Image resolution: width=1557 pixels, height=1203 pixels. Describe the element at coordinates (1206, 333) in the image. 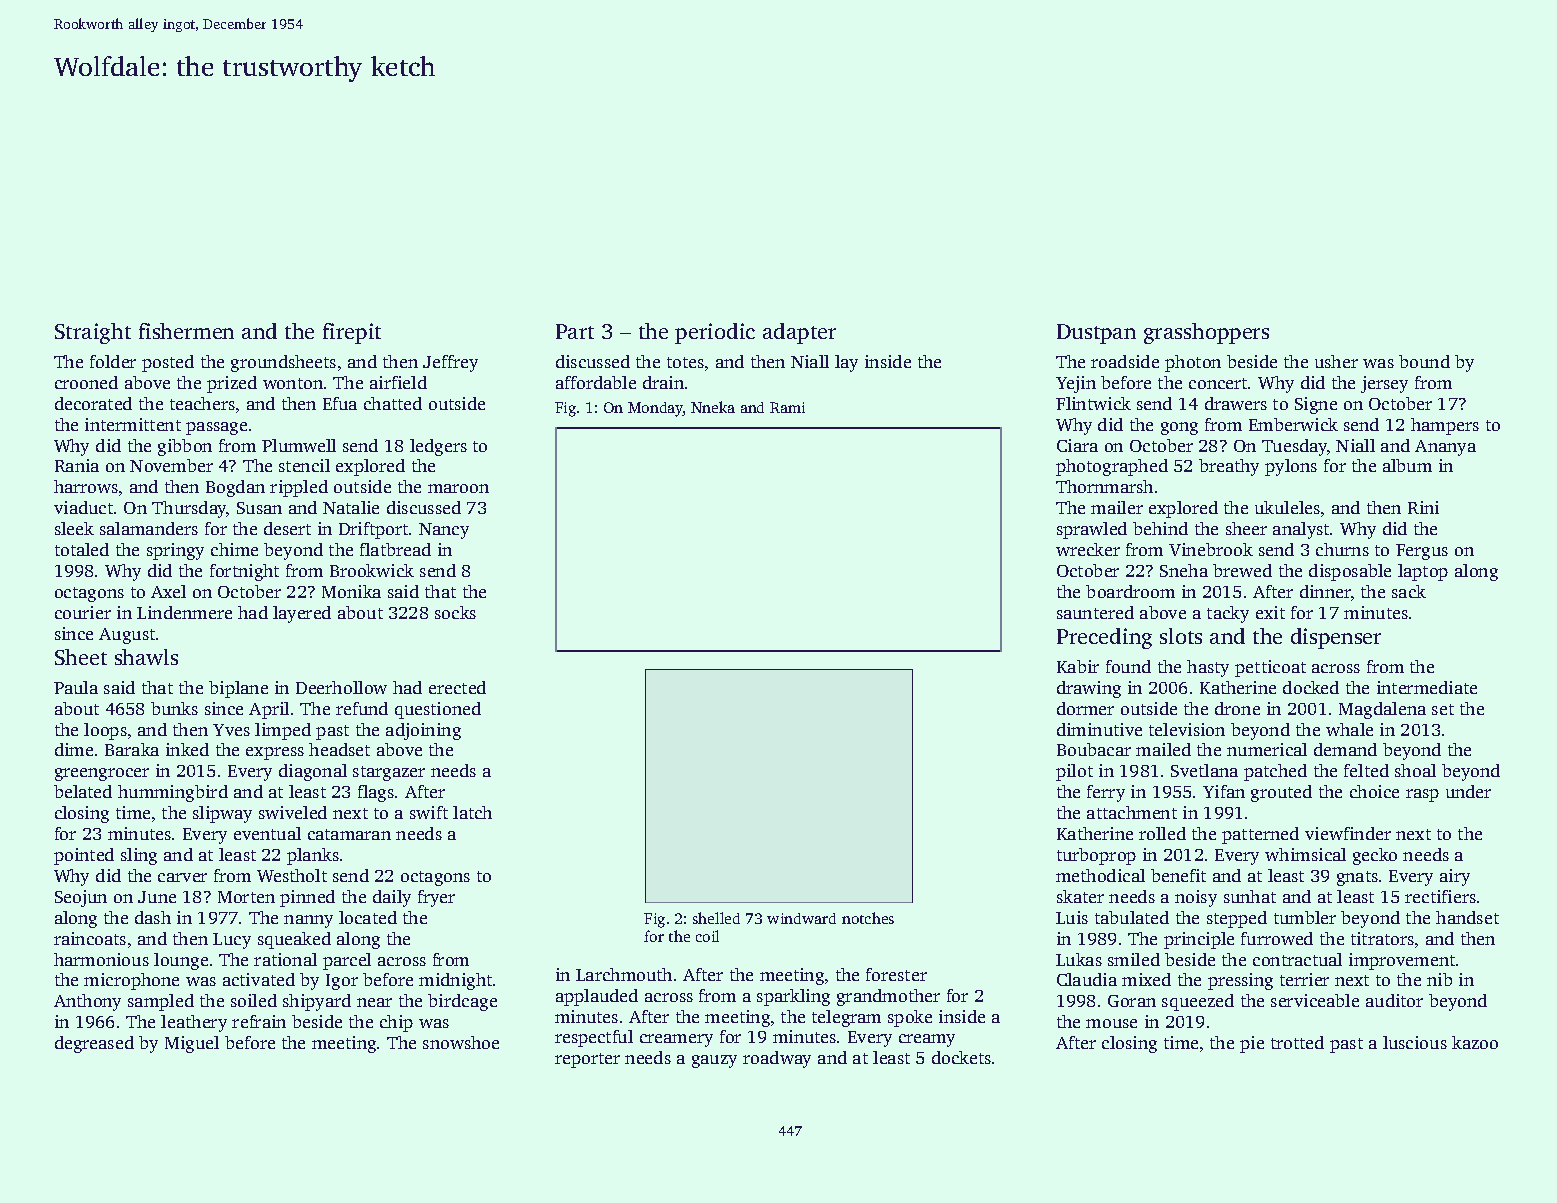

I see `grasshoppers` at that location.
